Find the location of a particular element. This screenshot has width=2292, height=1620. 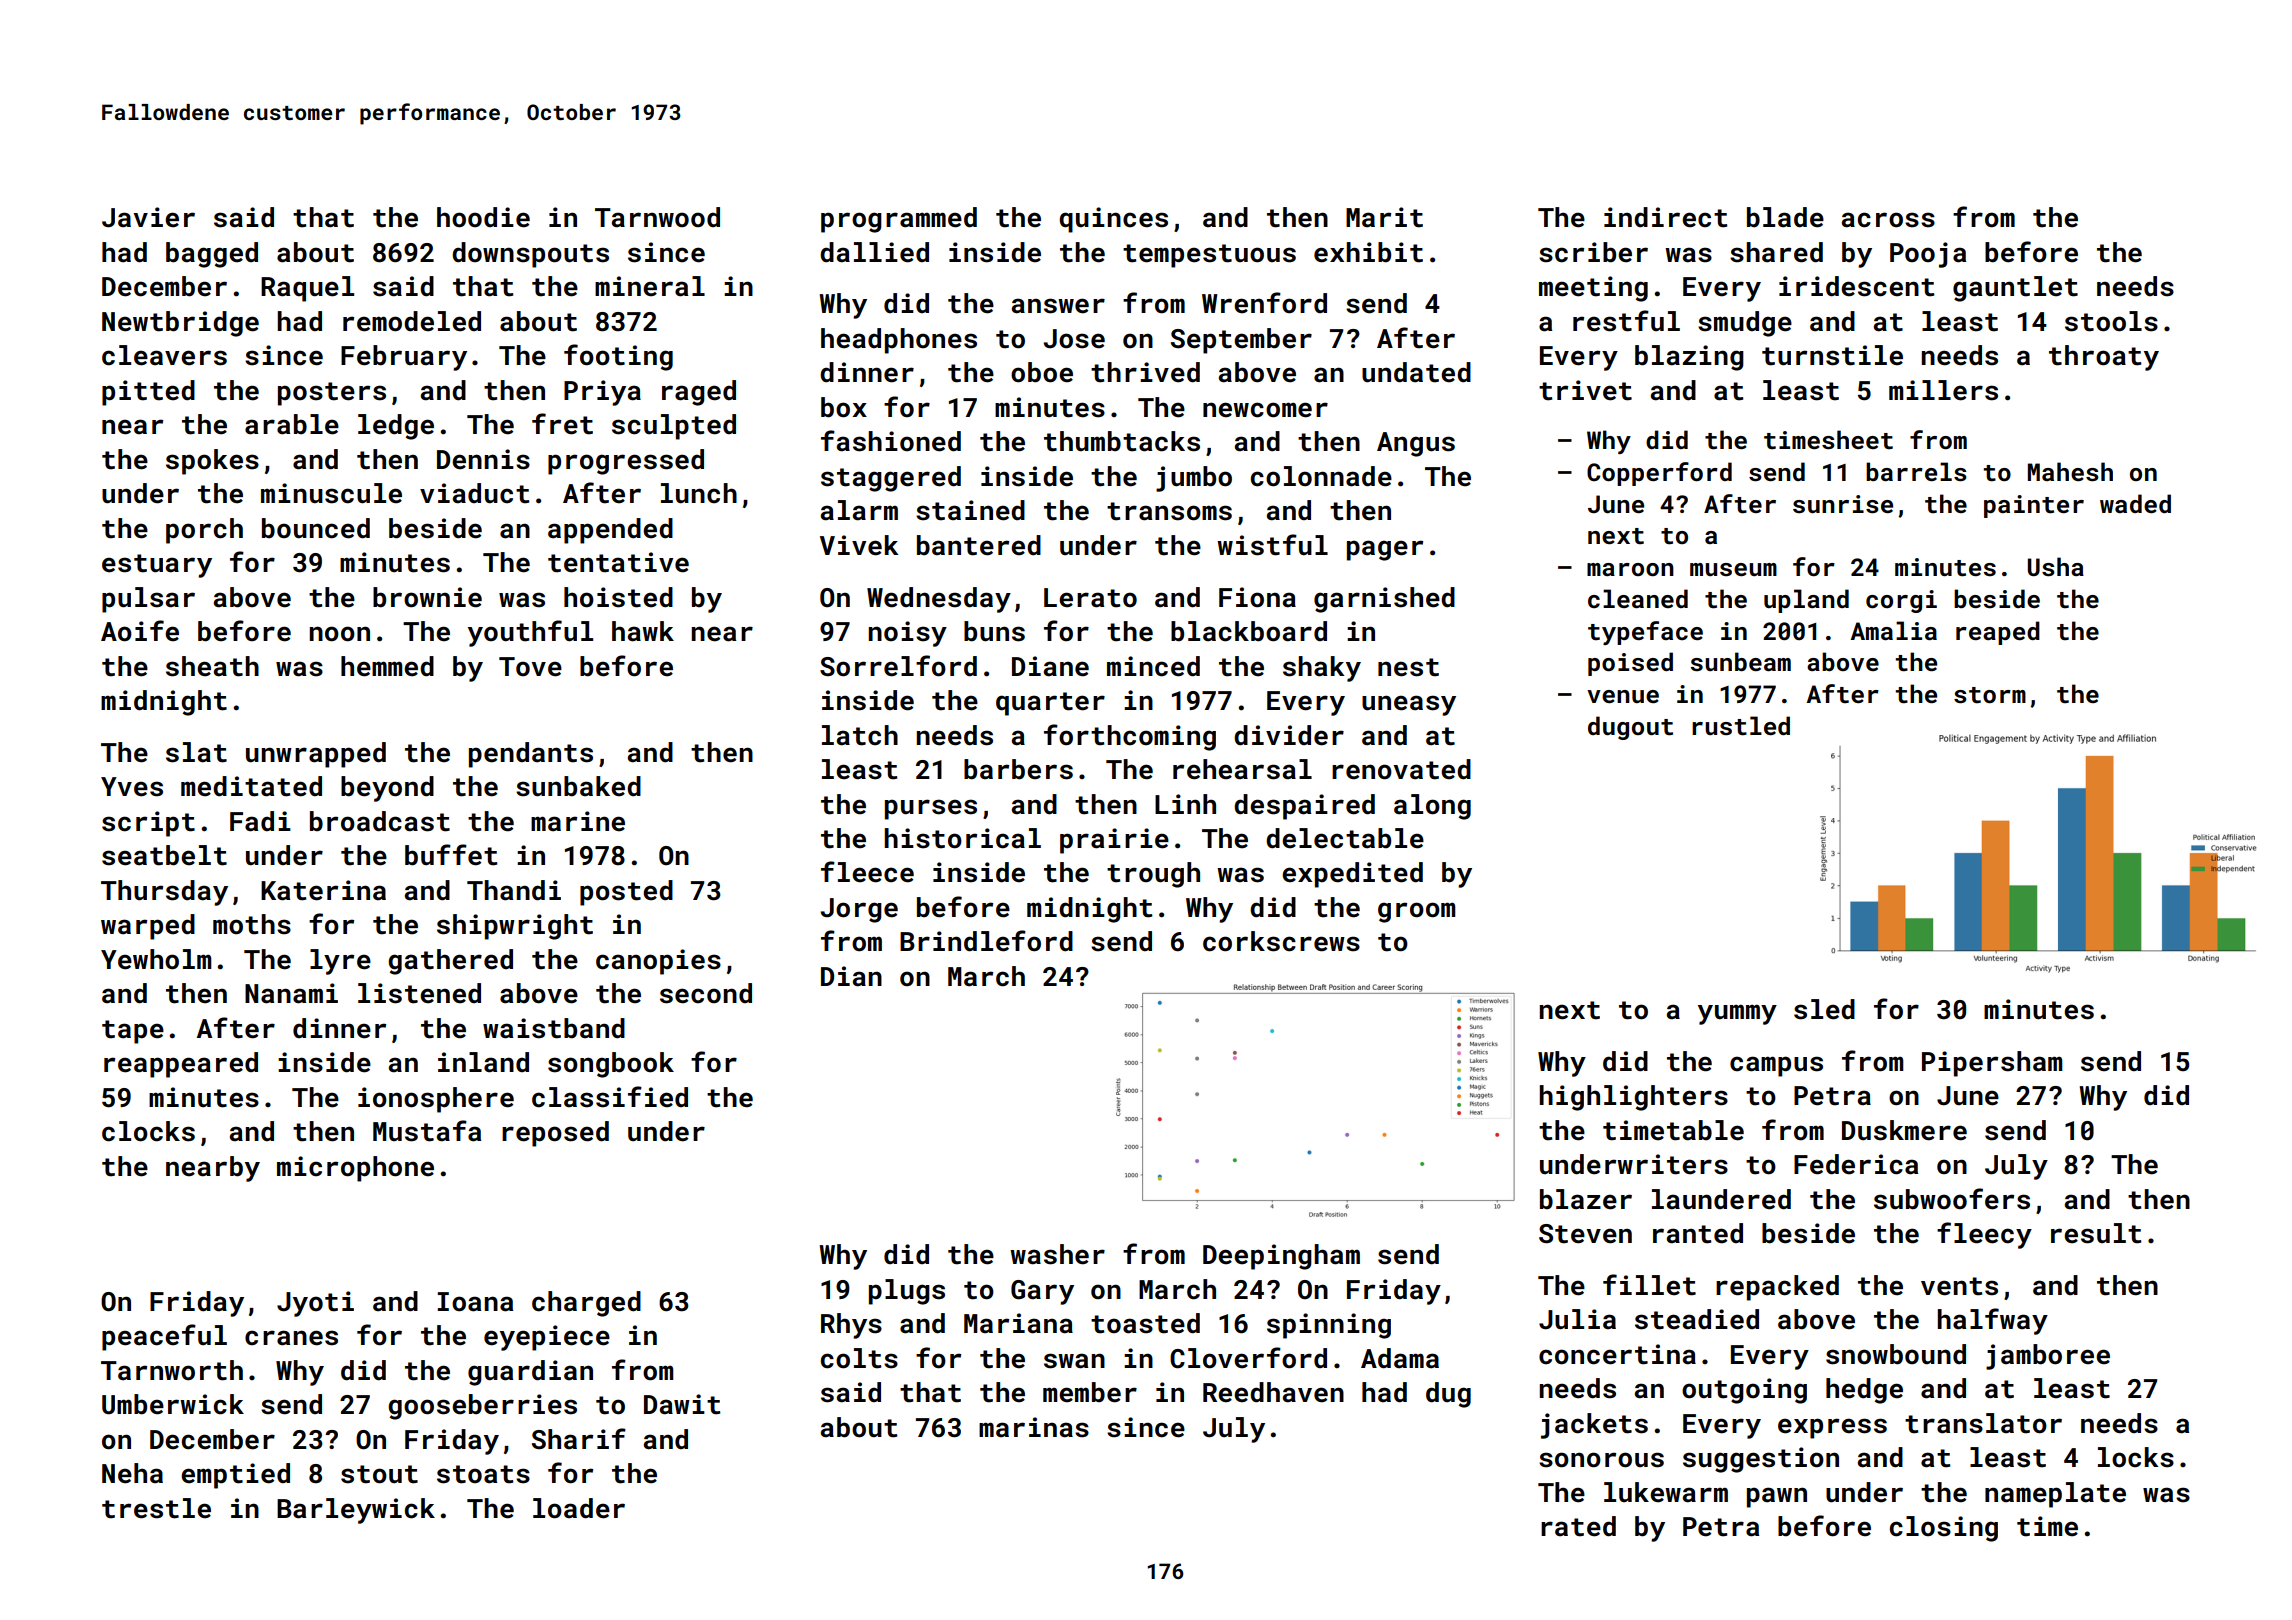

blade is located at coordinates (1785, 217).
